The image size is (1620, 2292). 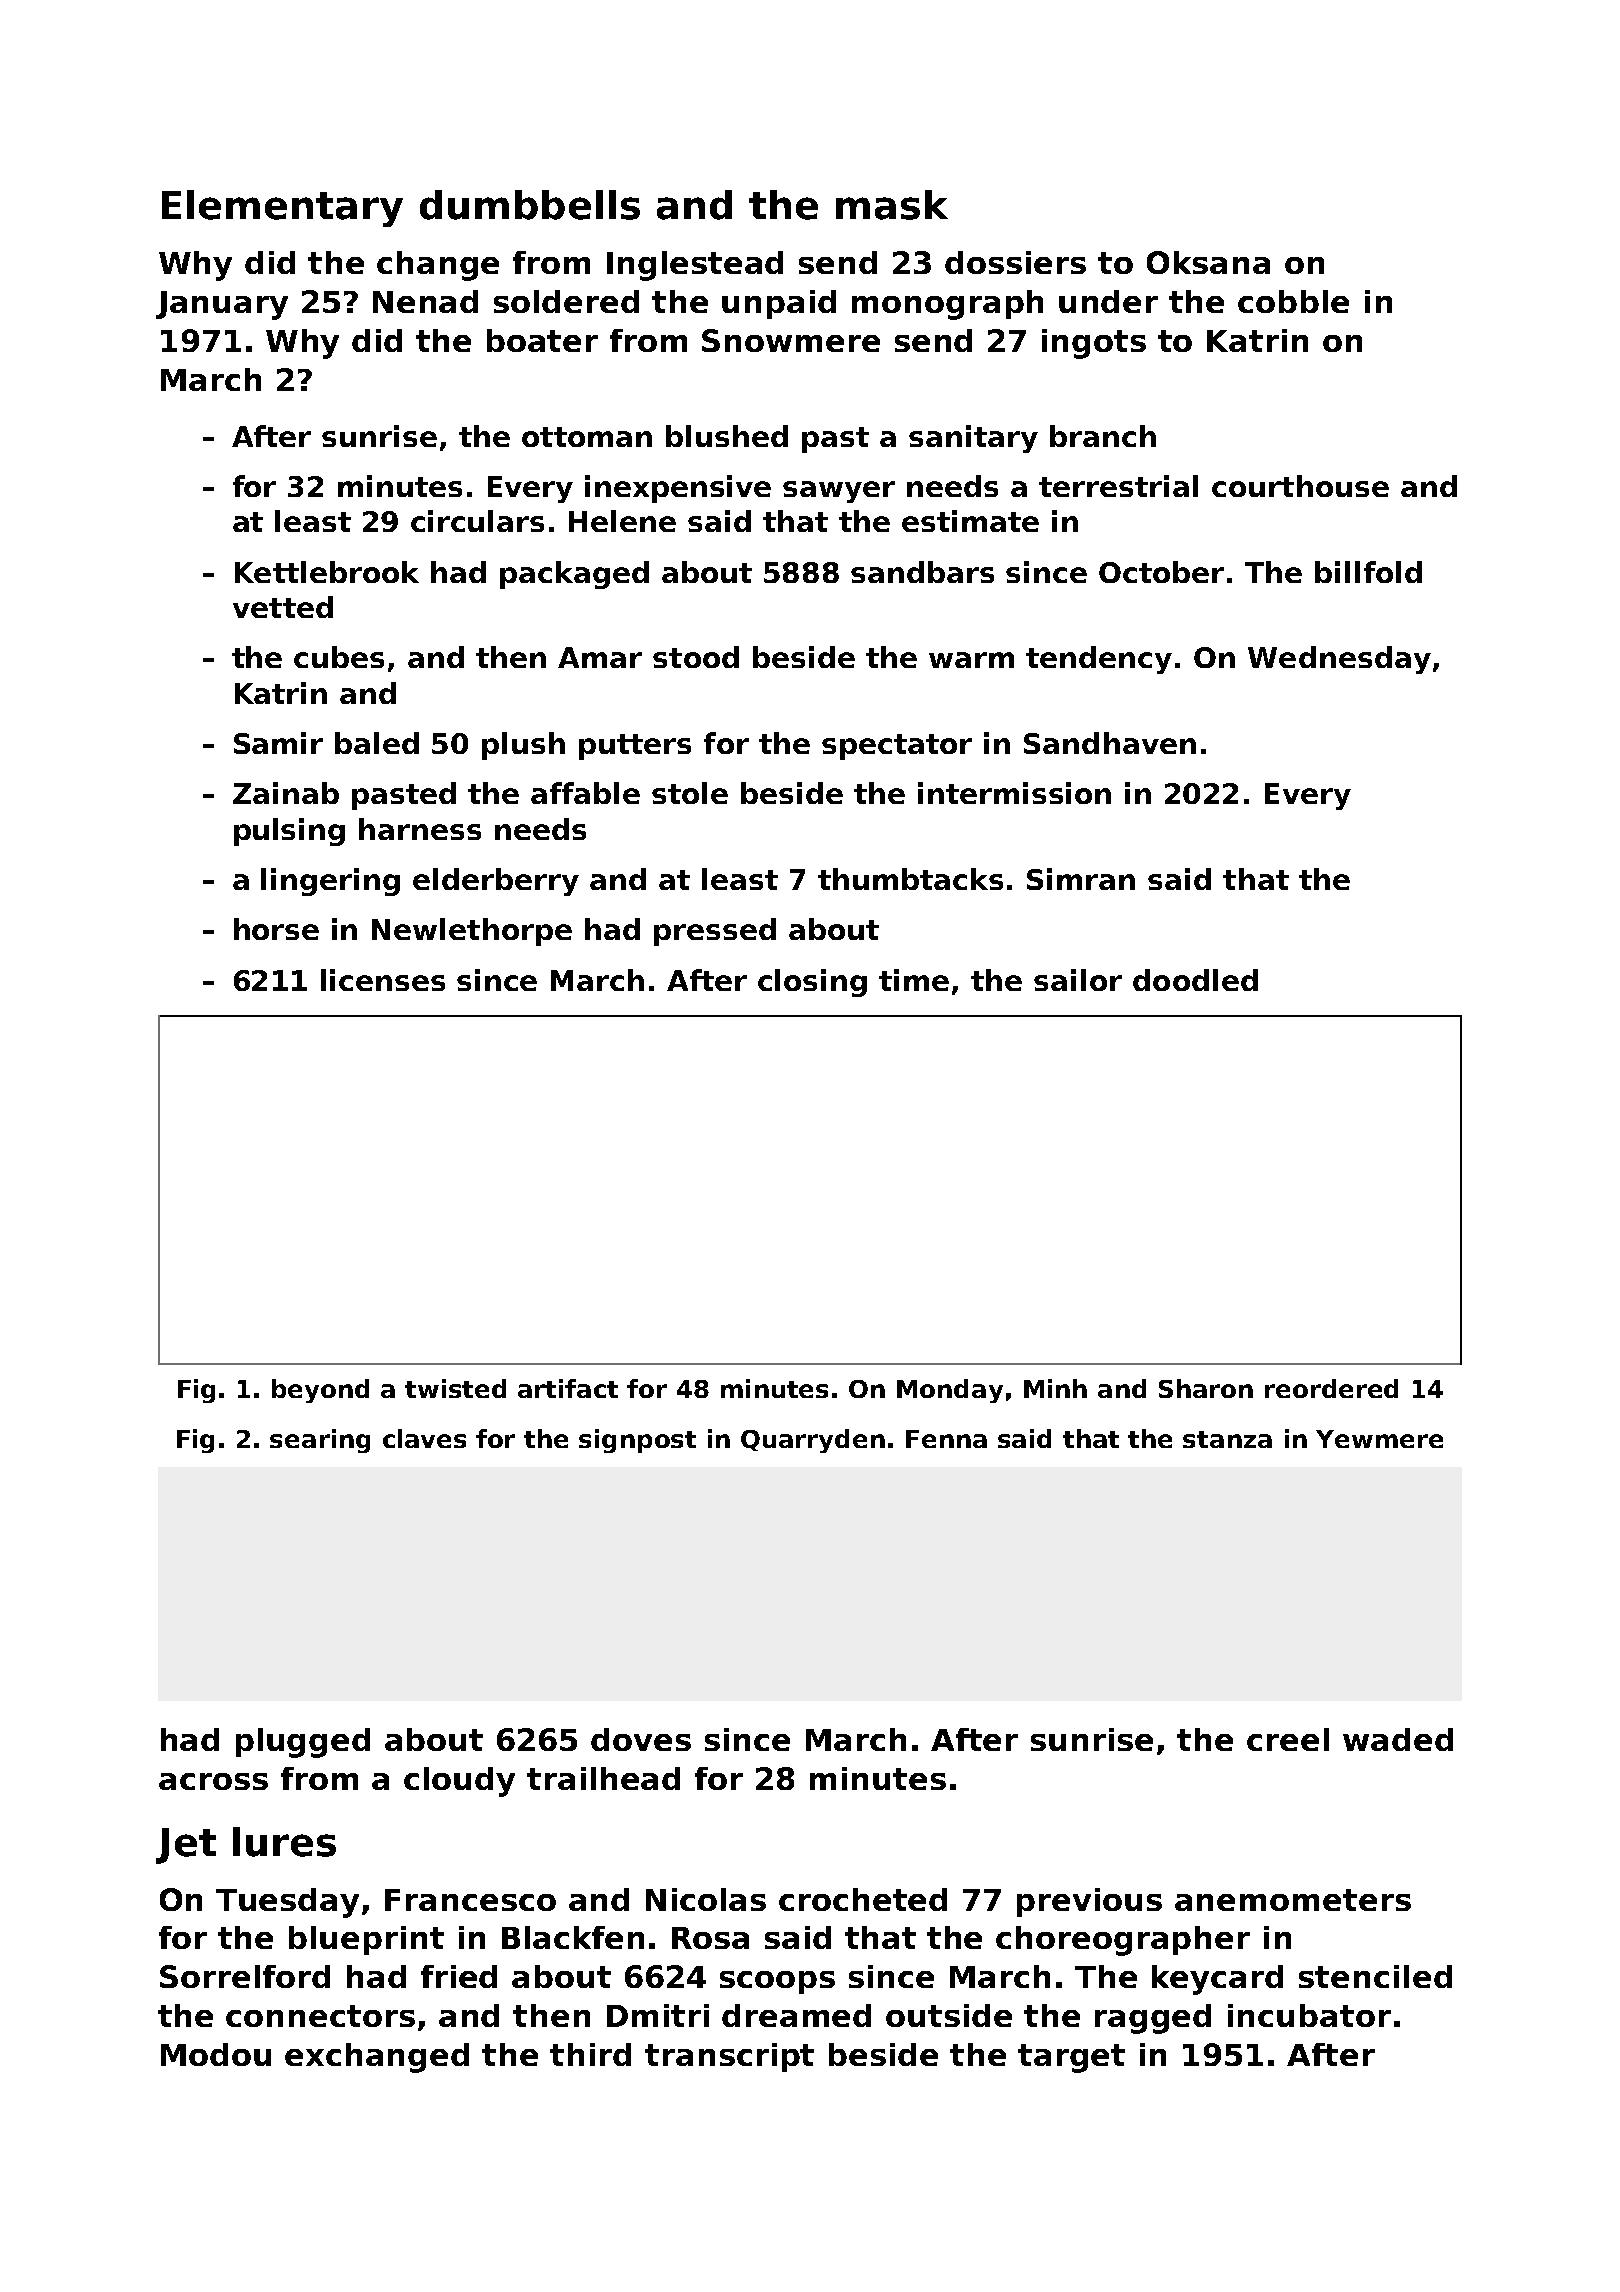 I want to click on spectator, so click(x=897, y=747).
